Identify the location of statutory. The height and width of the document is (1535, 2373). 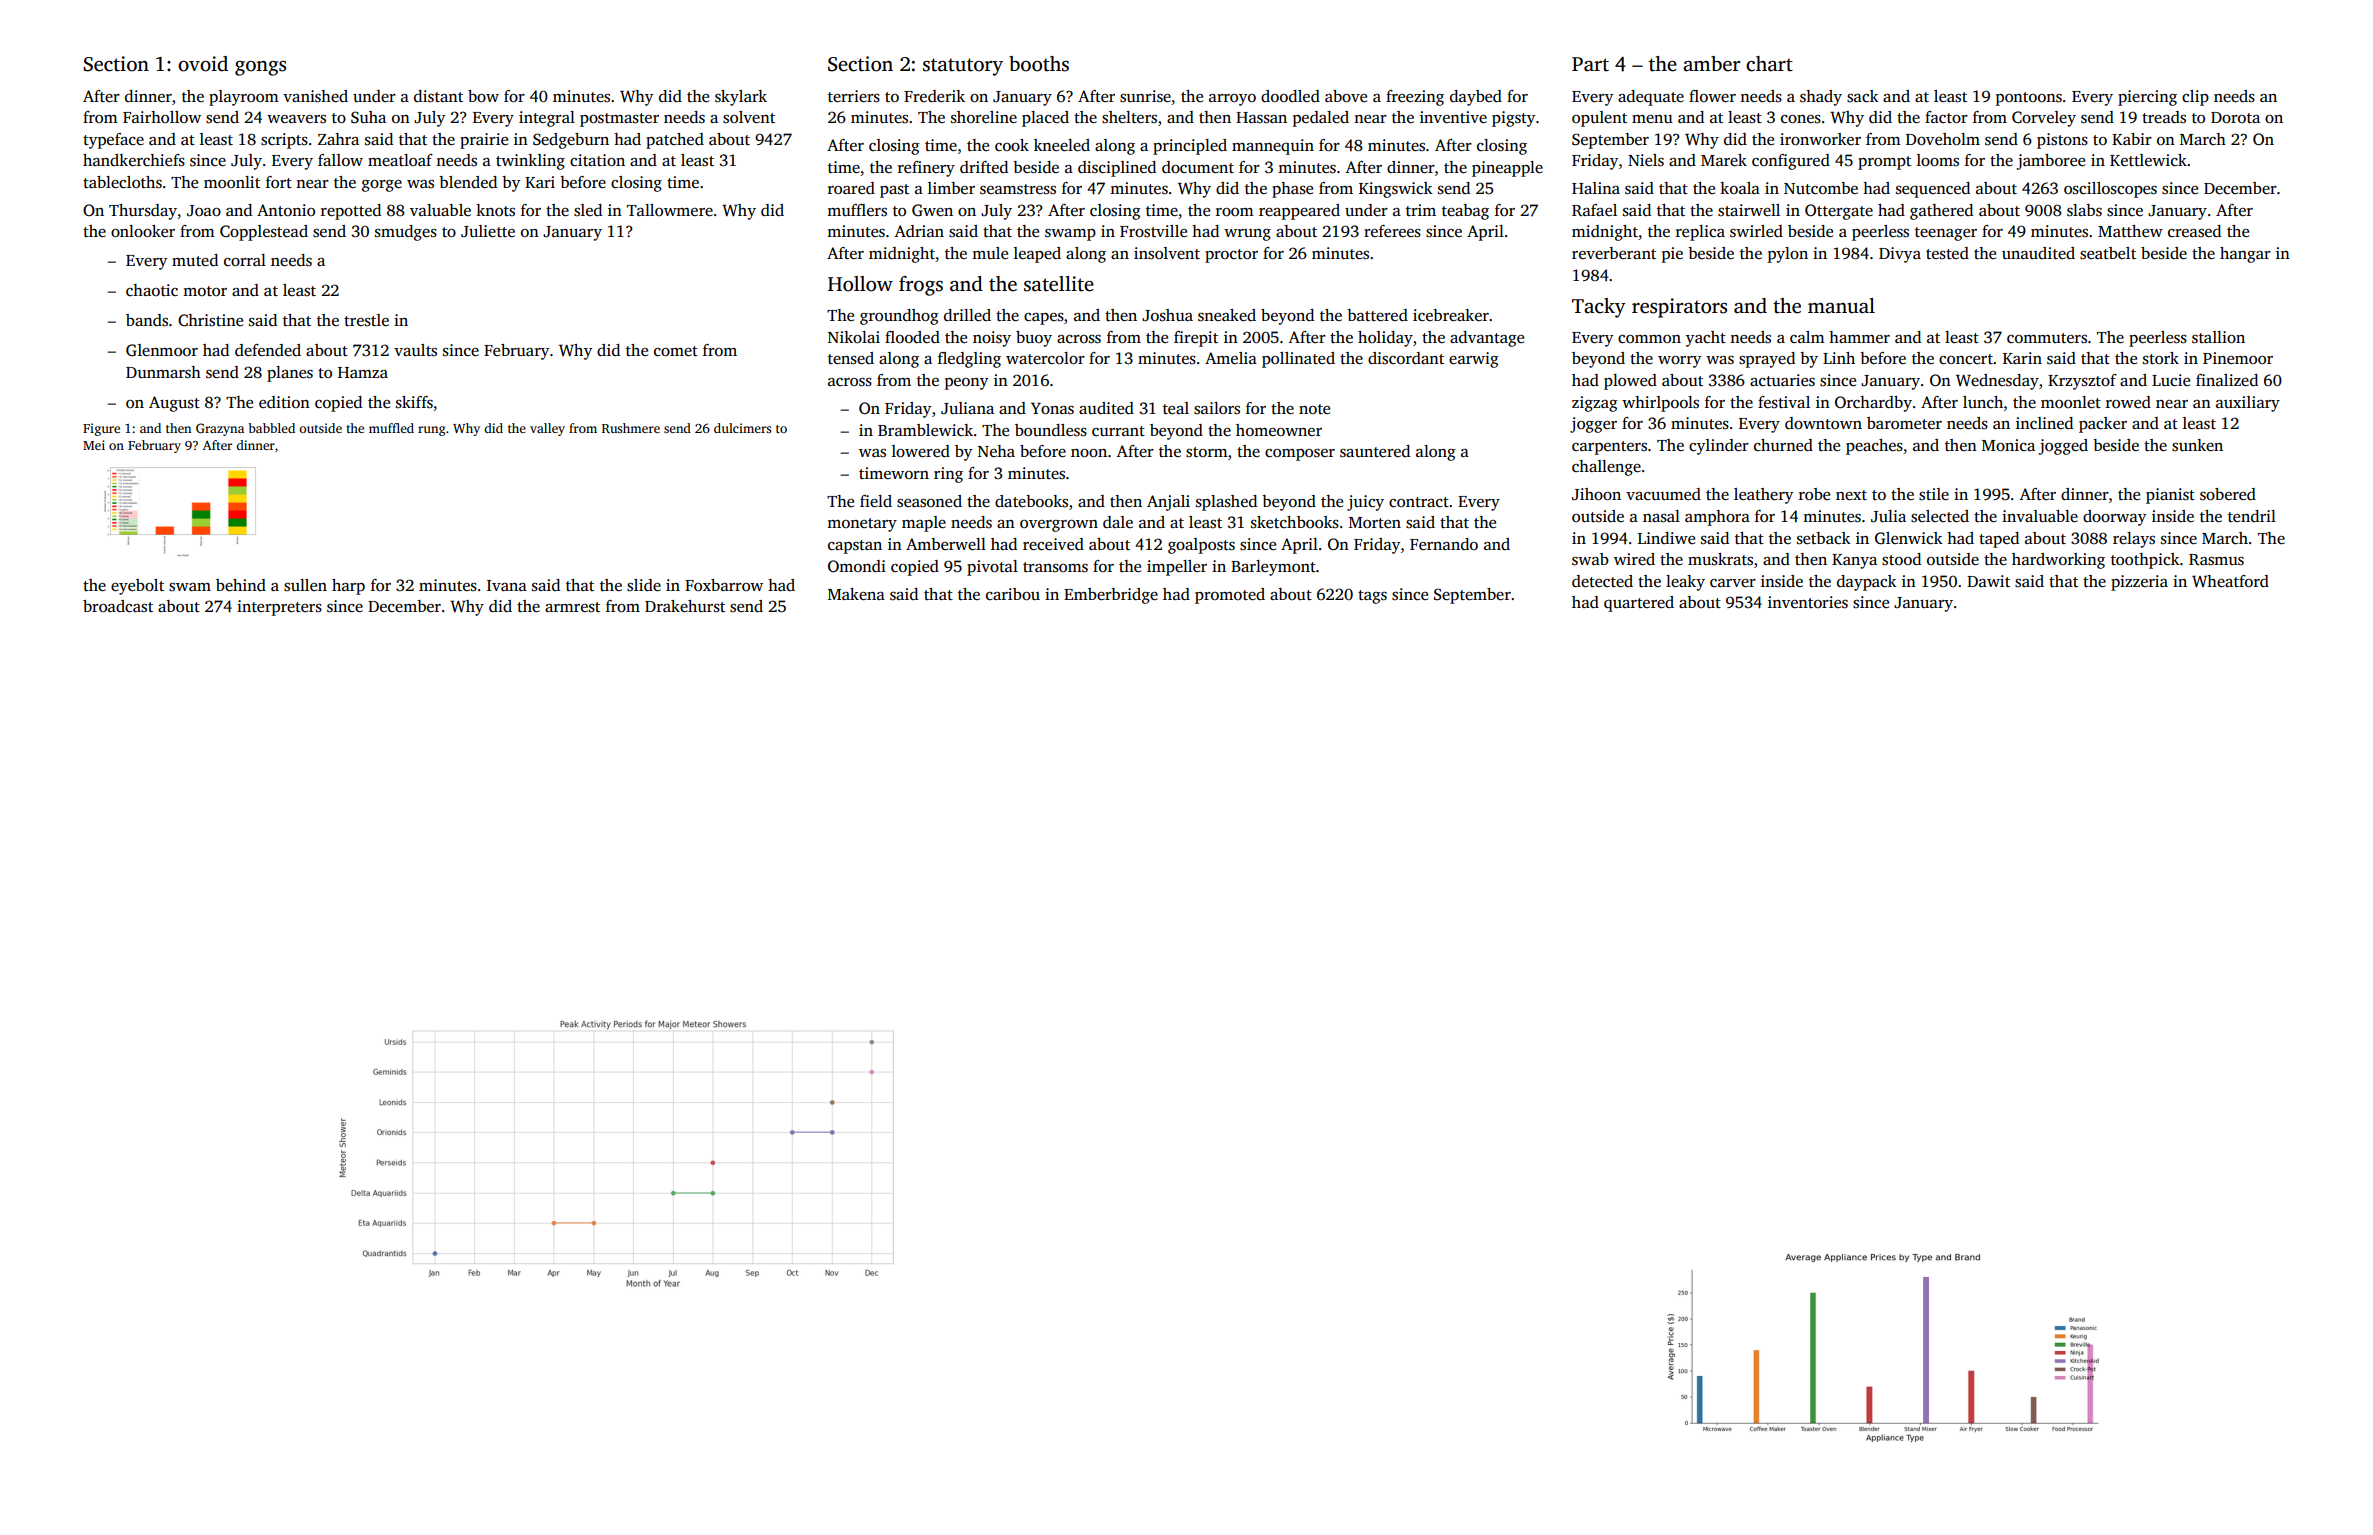
(963, 67).
